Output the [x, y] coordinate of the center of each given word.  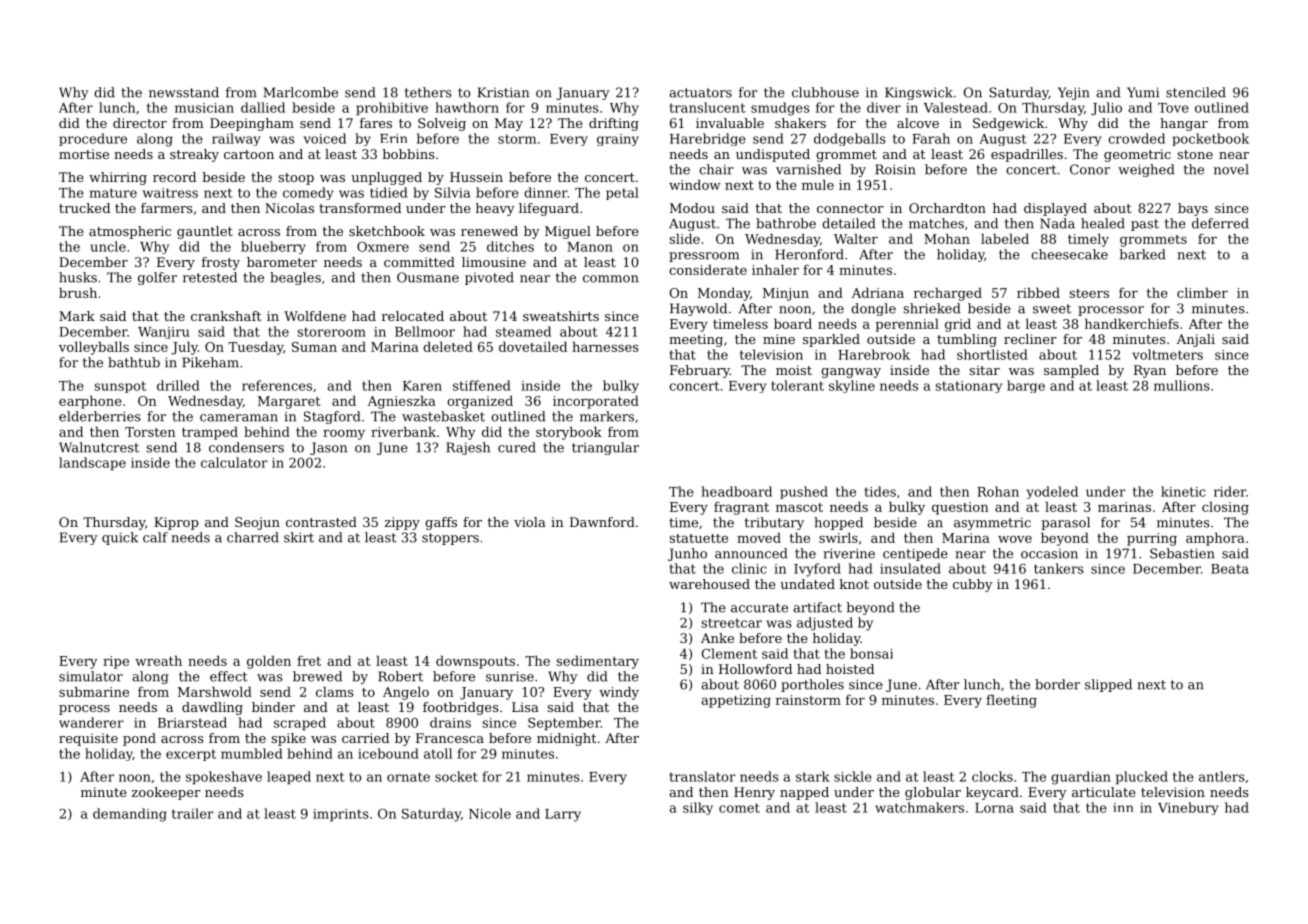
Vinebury [1188, 808]
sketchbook [387, 231]
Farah [931, 138]
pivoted [489, 278]
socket [456, 776]
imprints [341, 815]
